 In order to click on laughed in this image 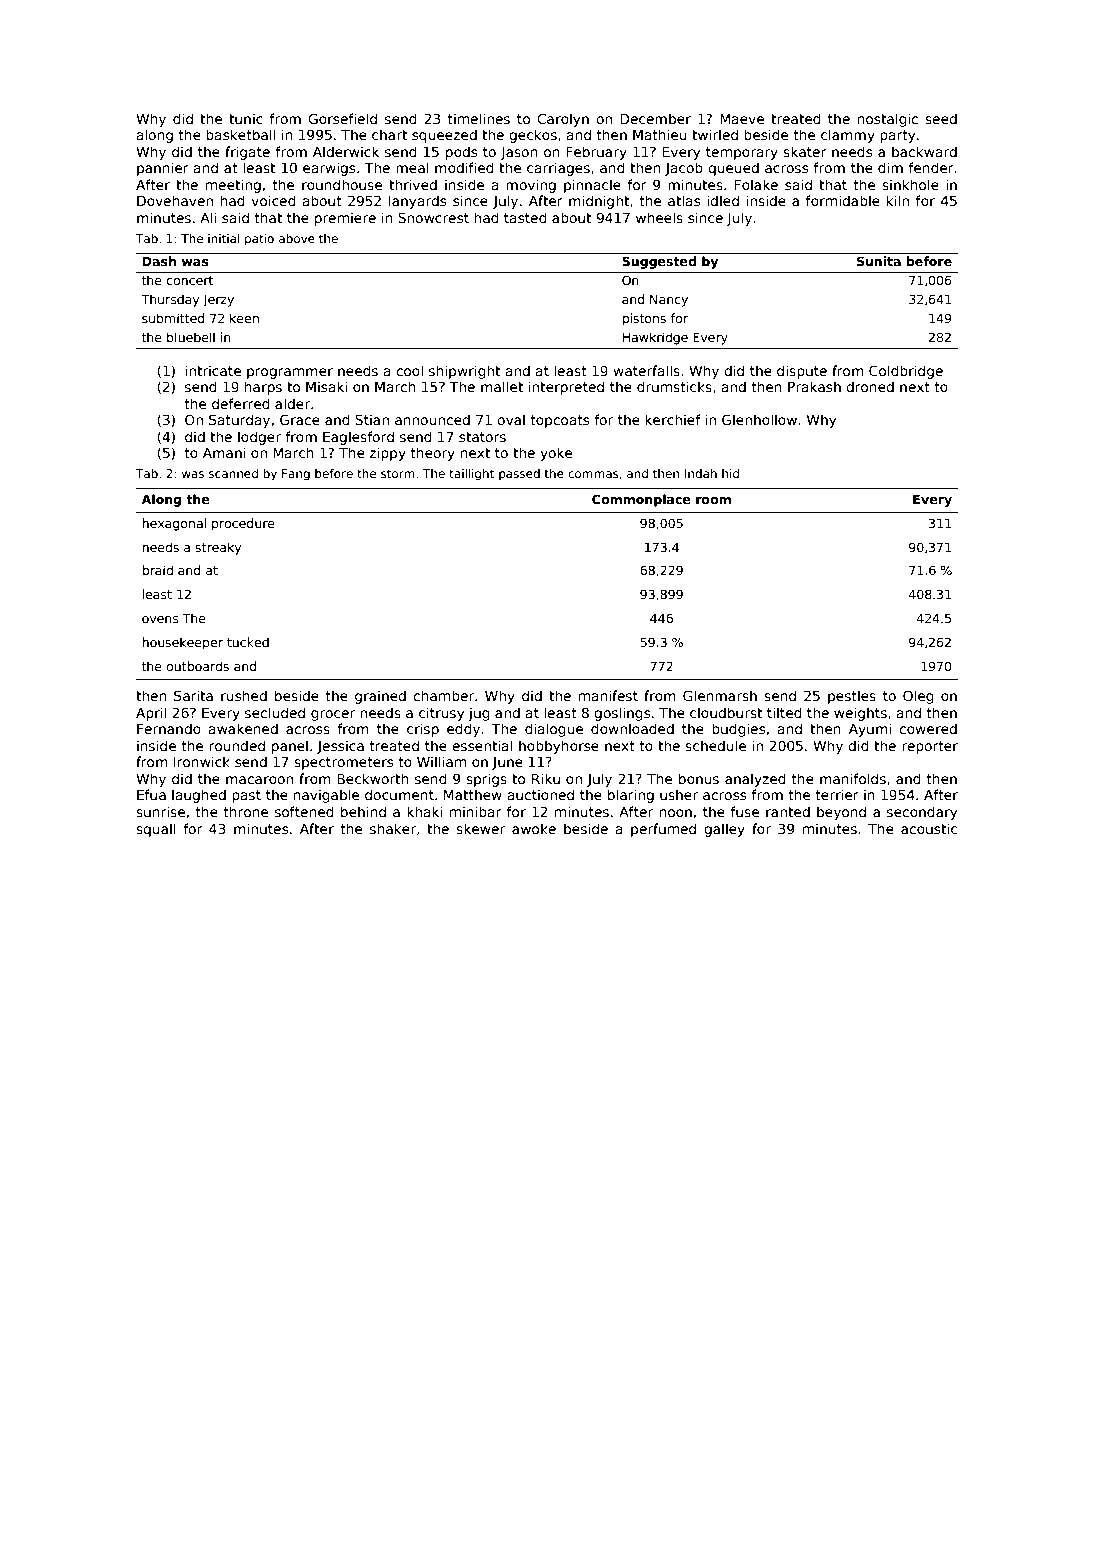, I will do `click(199, 796)`.
